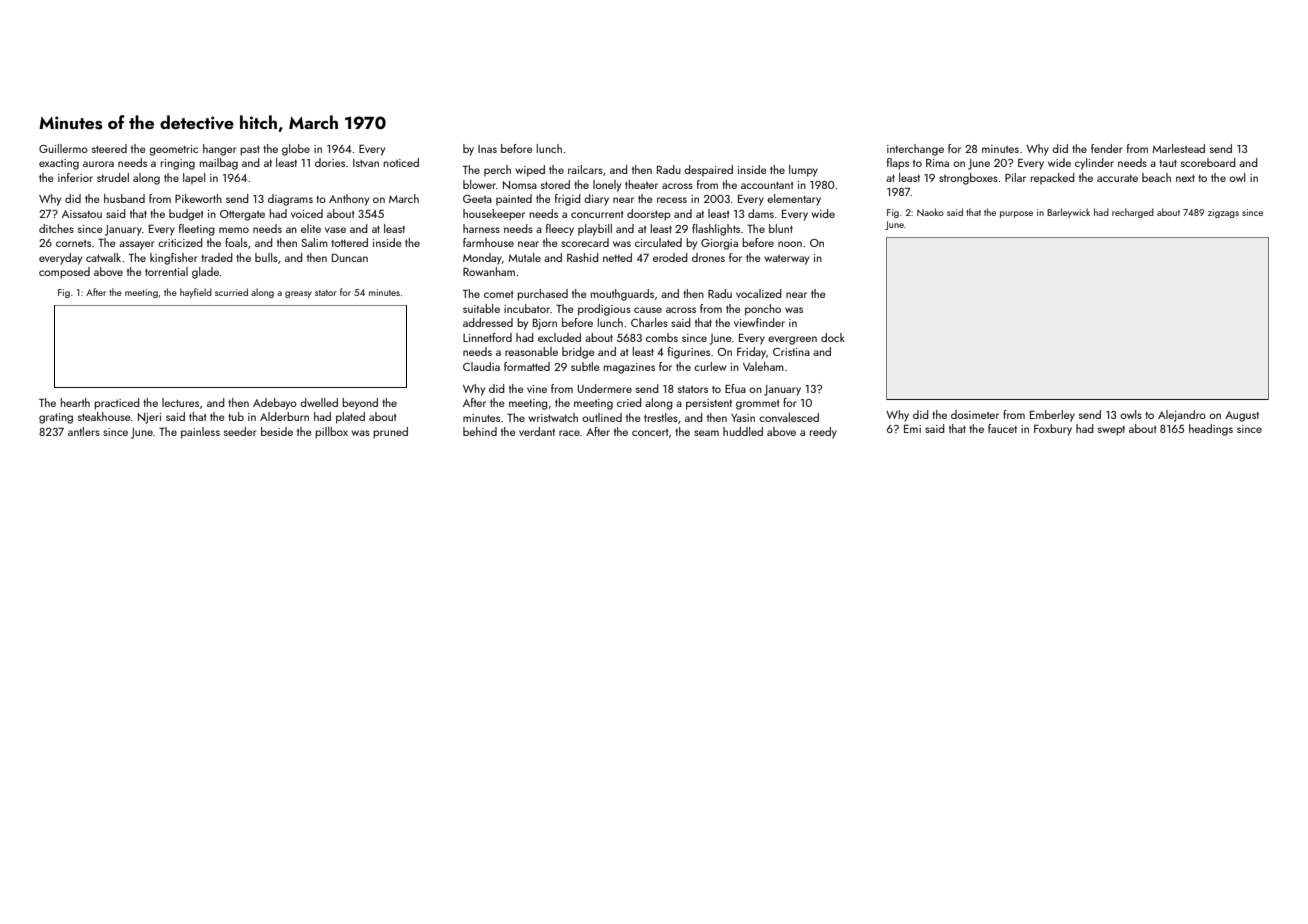 The width and height of the page is (1308, 924). What do you see at coordinates (537, 389) in the page?
I see `vine` at bounding box center [537, 389].
